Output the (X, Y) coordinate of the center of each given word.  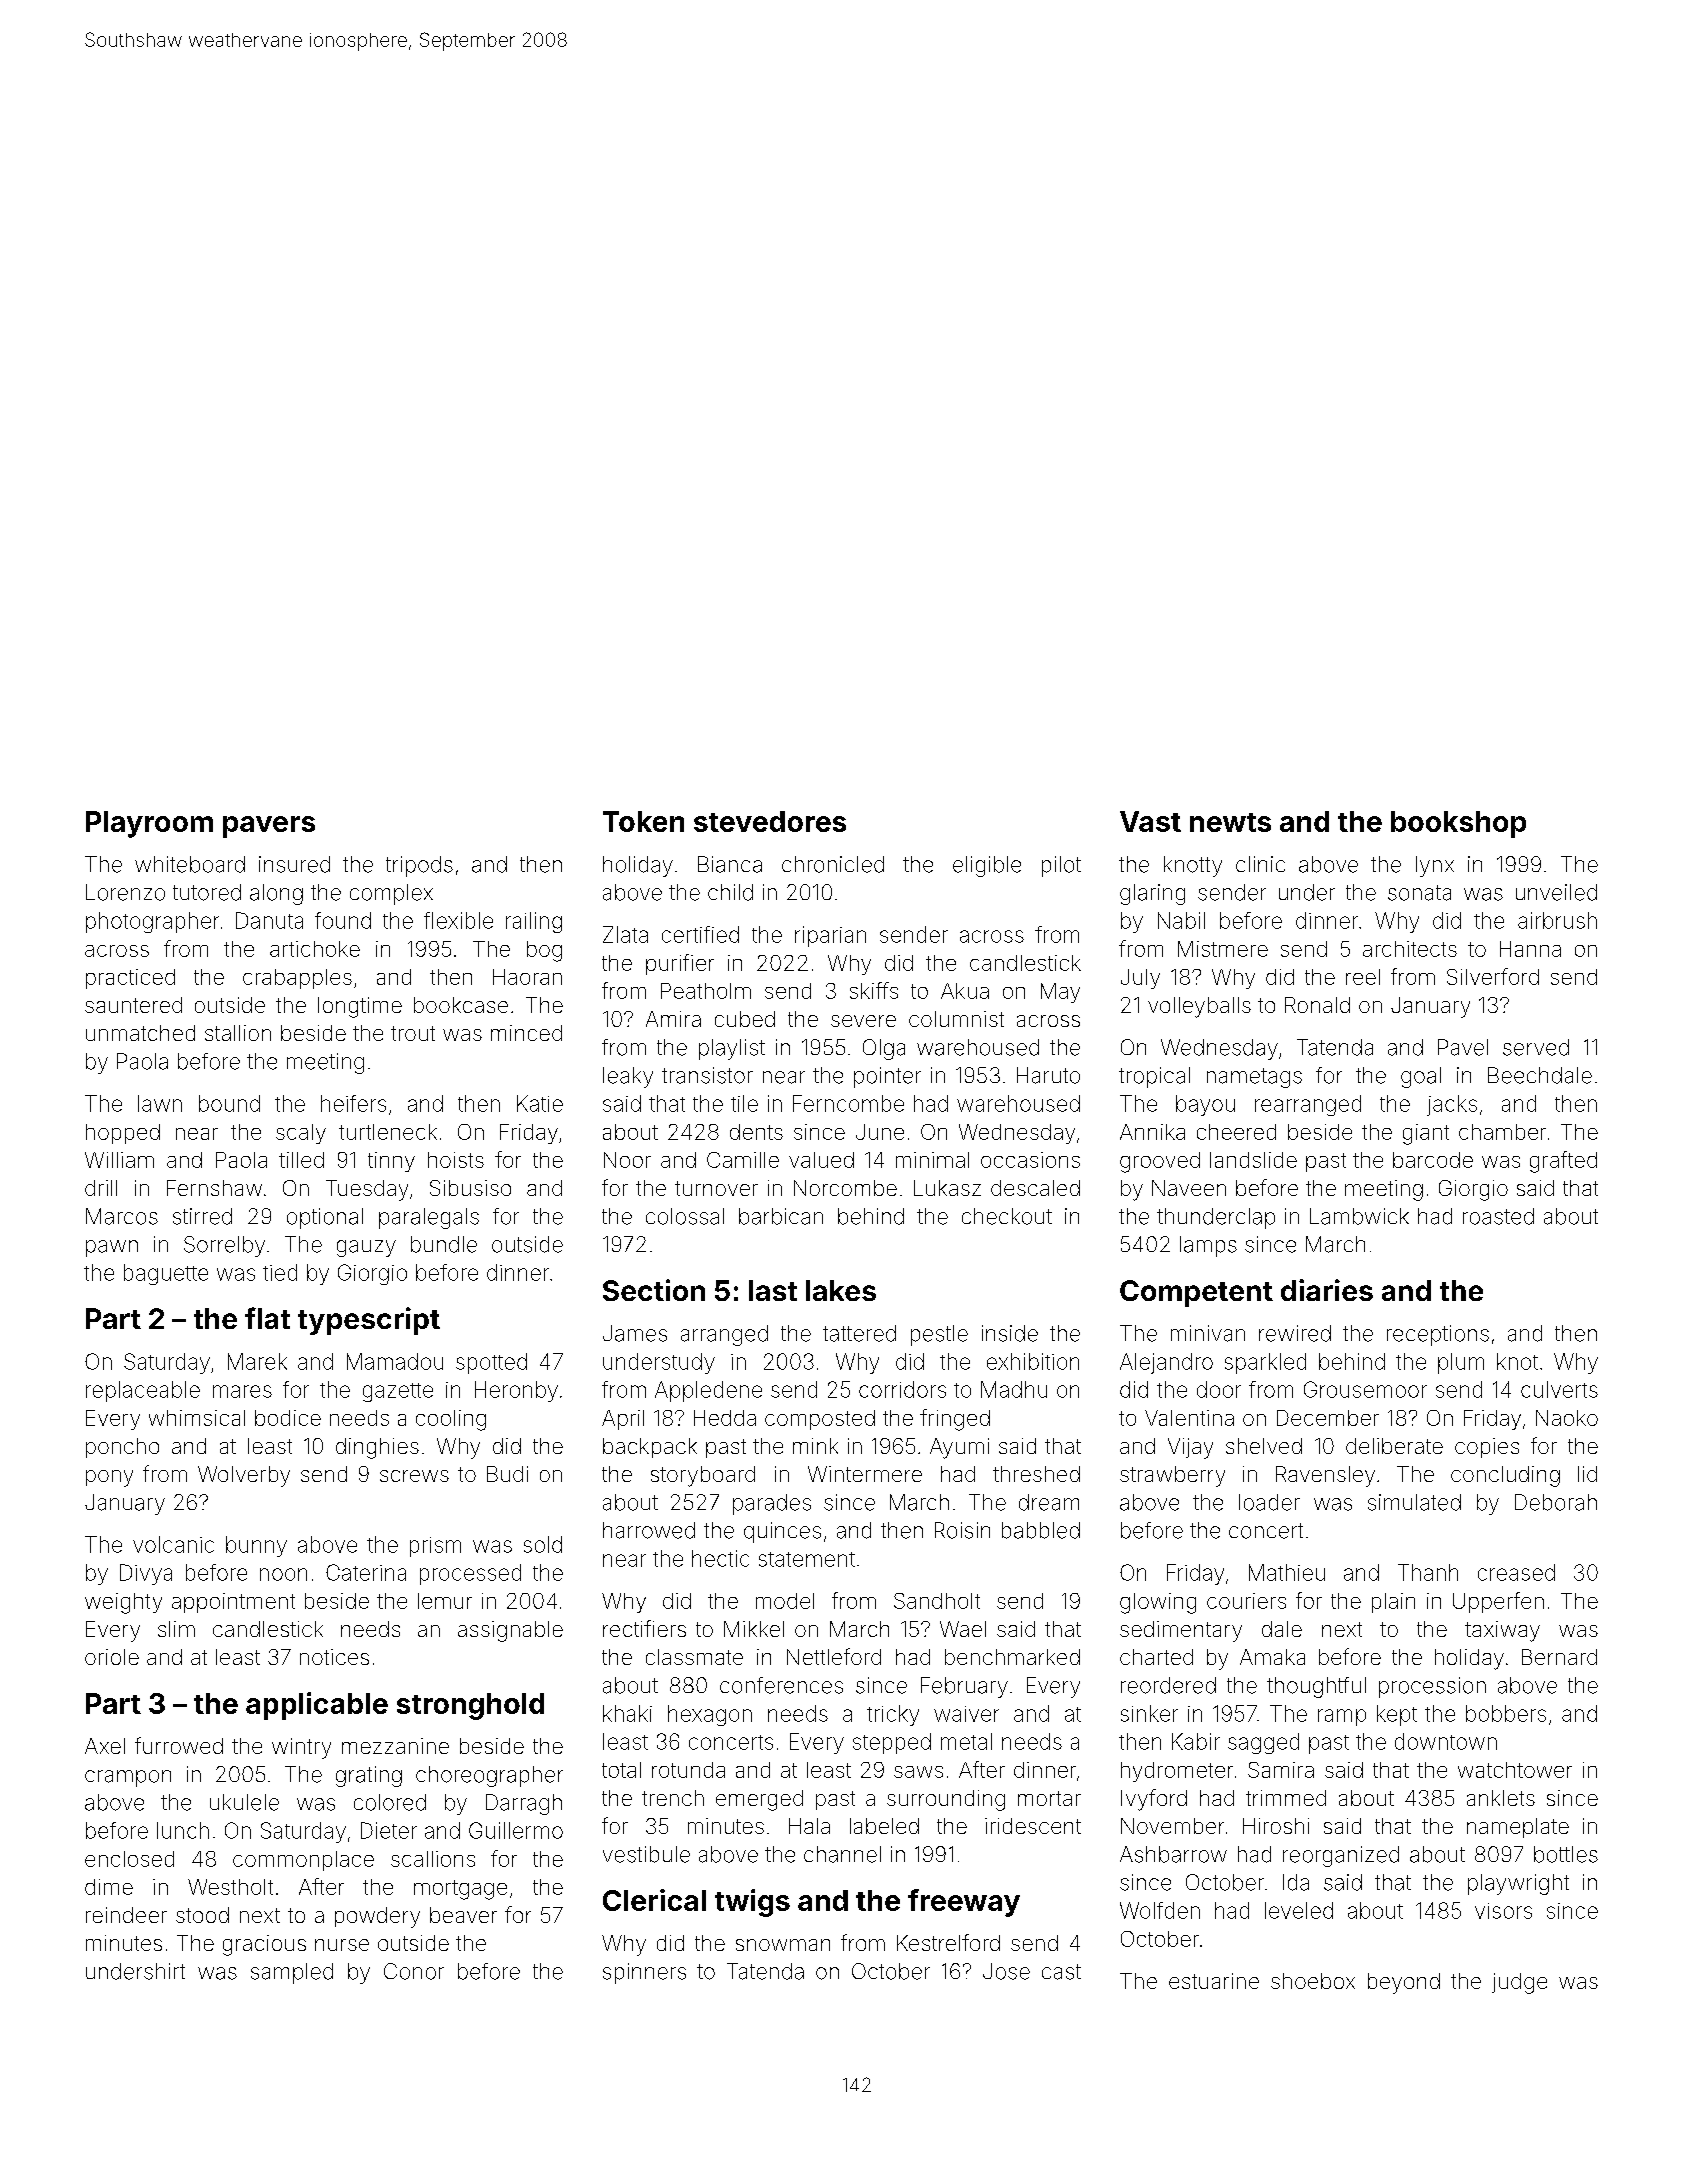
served (1536, 1047)
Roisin (962, 1530)
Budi (507, 1474)
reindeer (126, 1915)
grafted (1563, 1162)
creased (1516, 1572)
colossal (685, 1216)
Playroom (149, 824)
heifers (353, 1103)
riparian (830, 936)
